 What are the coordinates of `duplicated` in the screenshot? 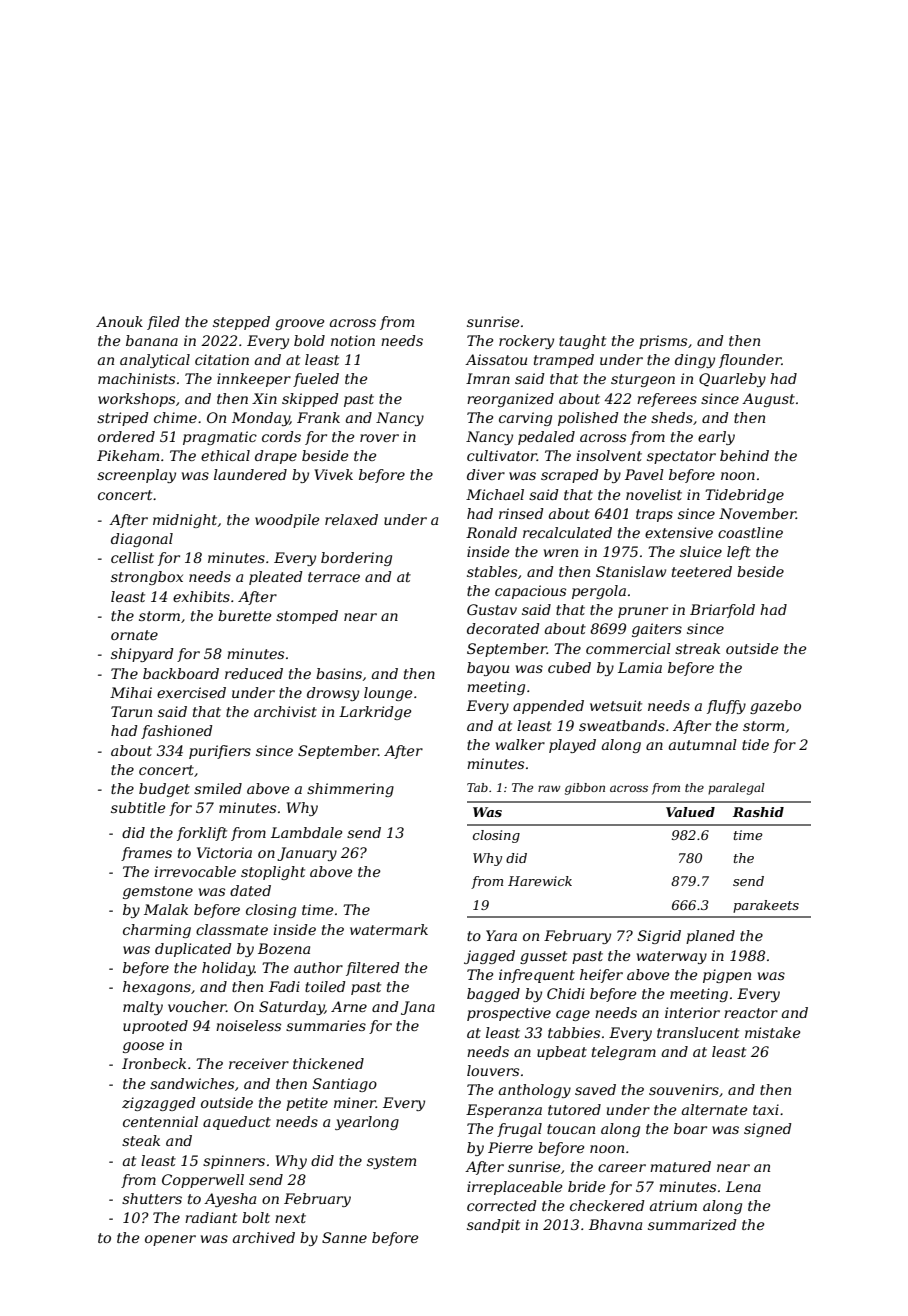 It's located at (193, 950).
